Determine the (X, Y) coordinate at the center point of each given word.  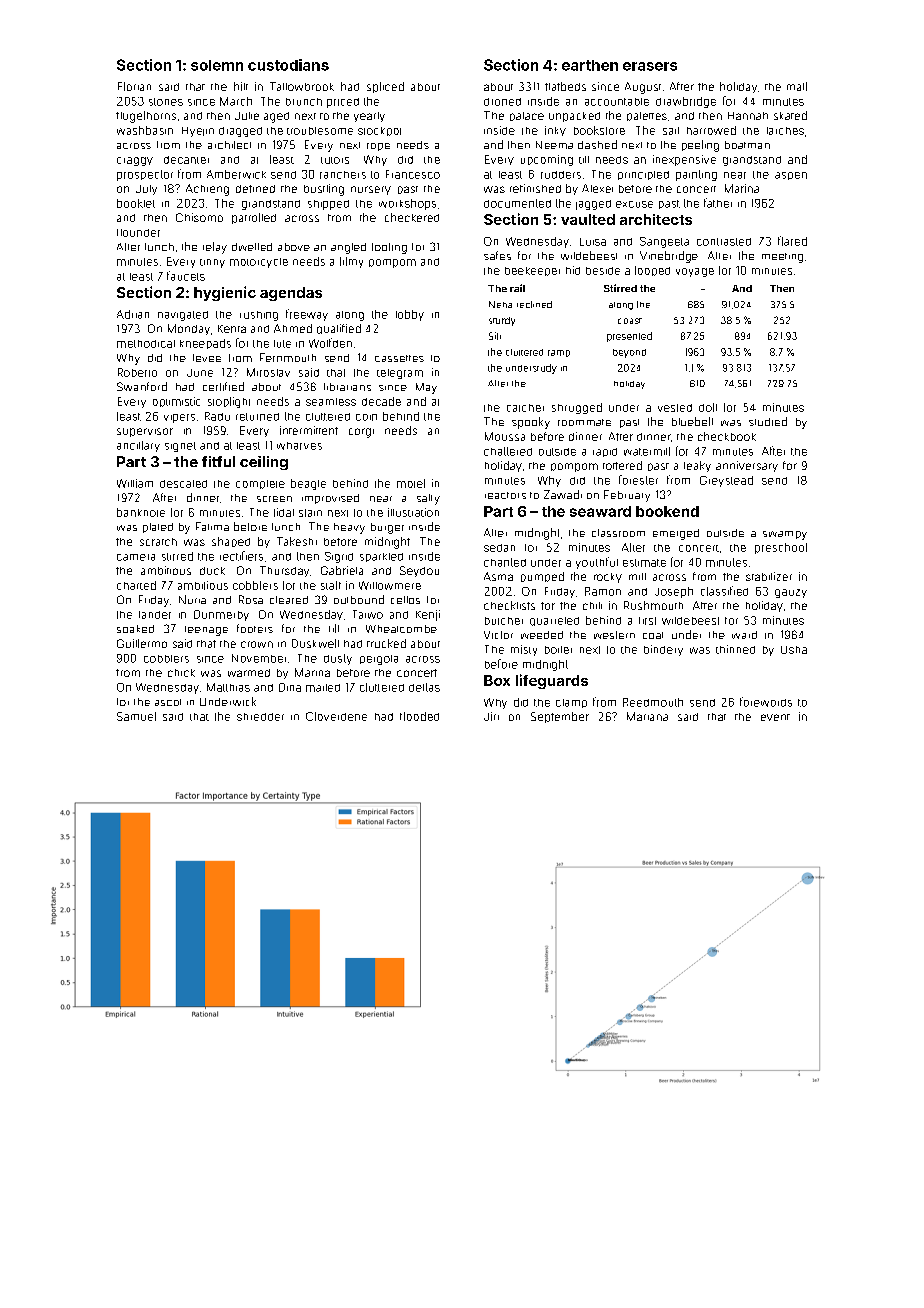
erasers (650, 66)
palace (527, 116)
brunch (304, 102)
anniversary (747, 466)
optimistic (176, 402)
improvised (330, 499)
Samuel (136, 716)
